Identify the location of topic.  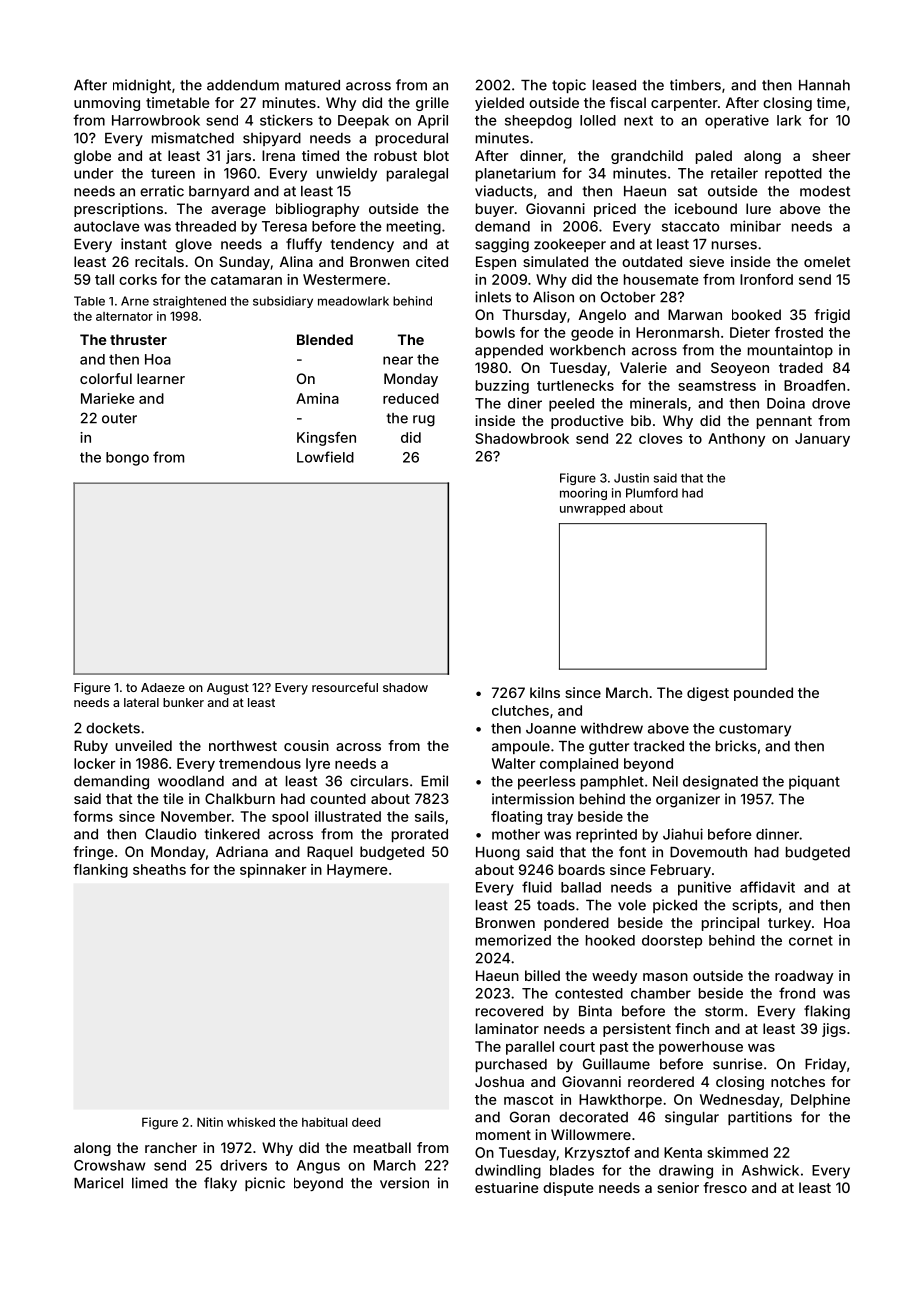
(569, 86).
